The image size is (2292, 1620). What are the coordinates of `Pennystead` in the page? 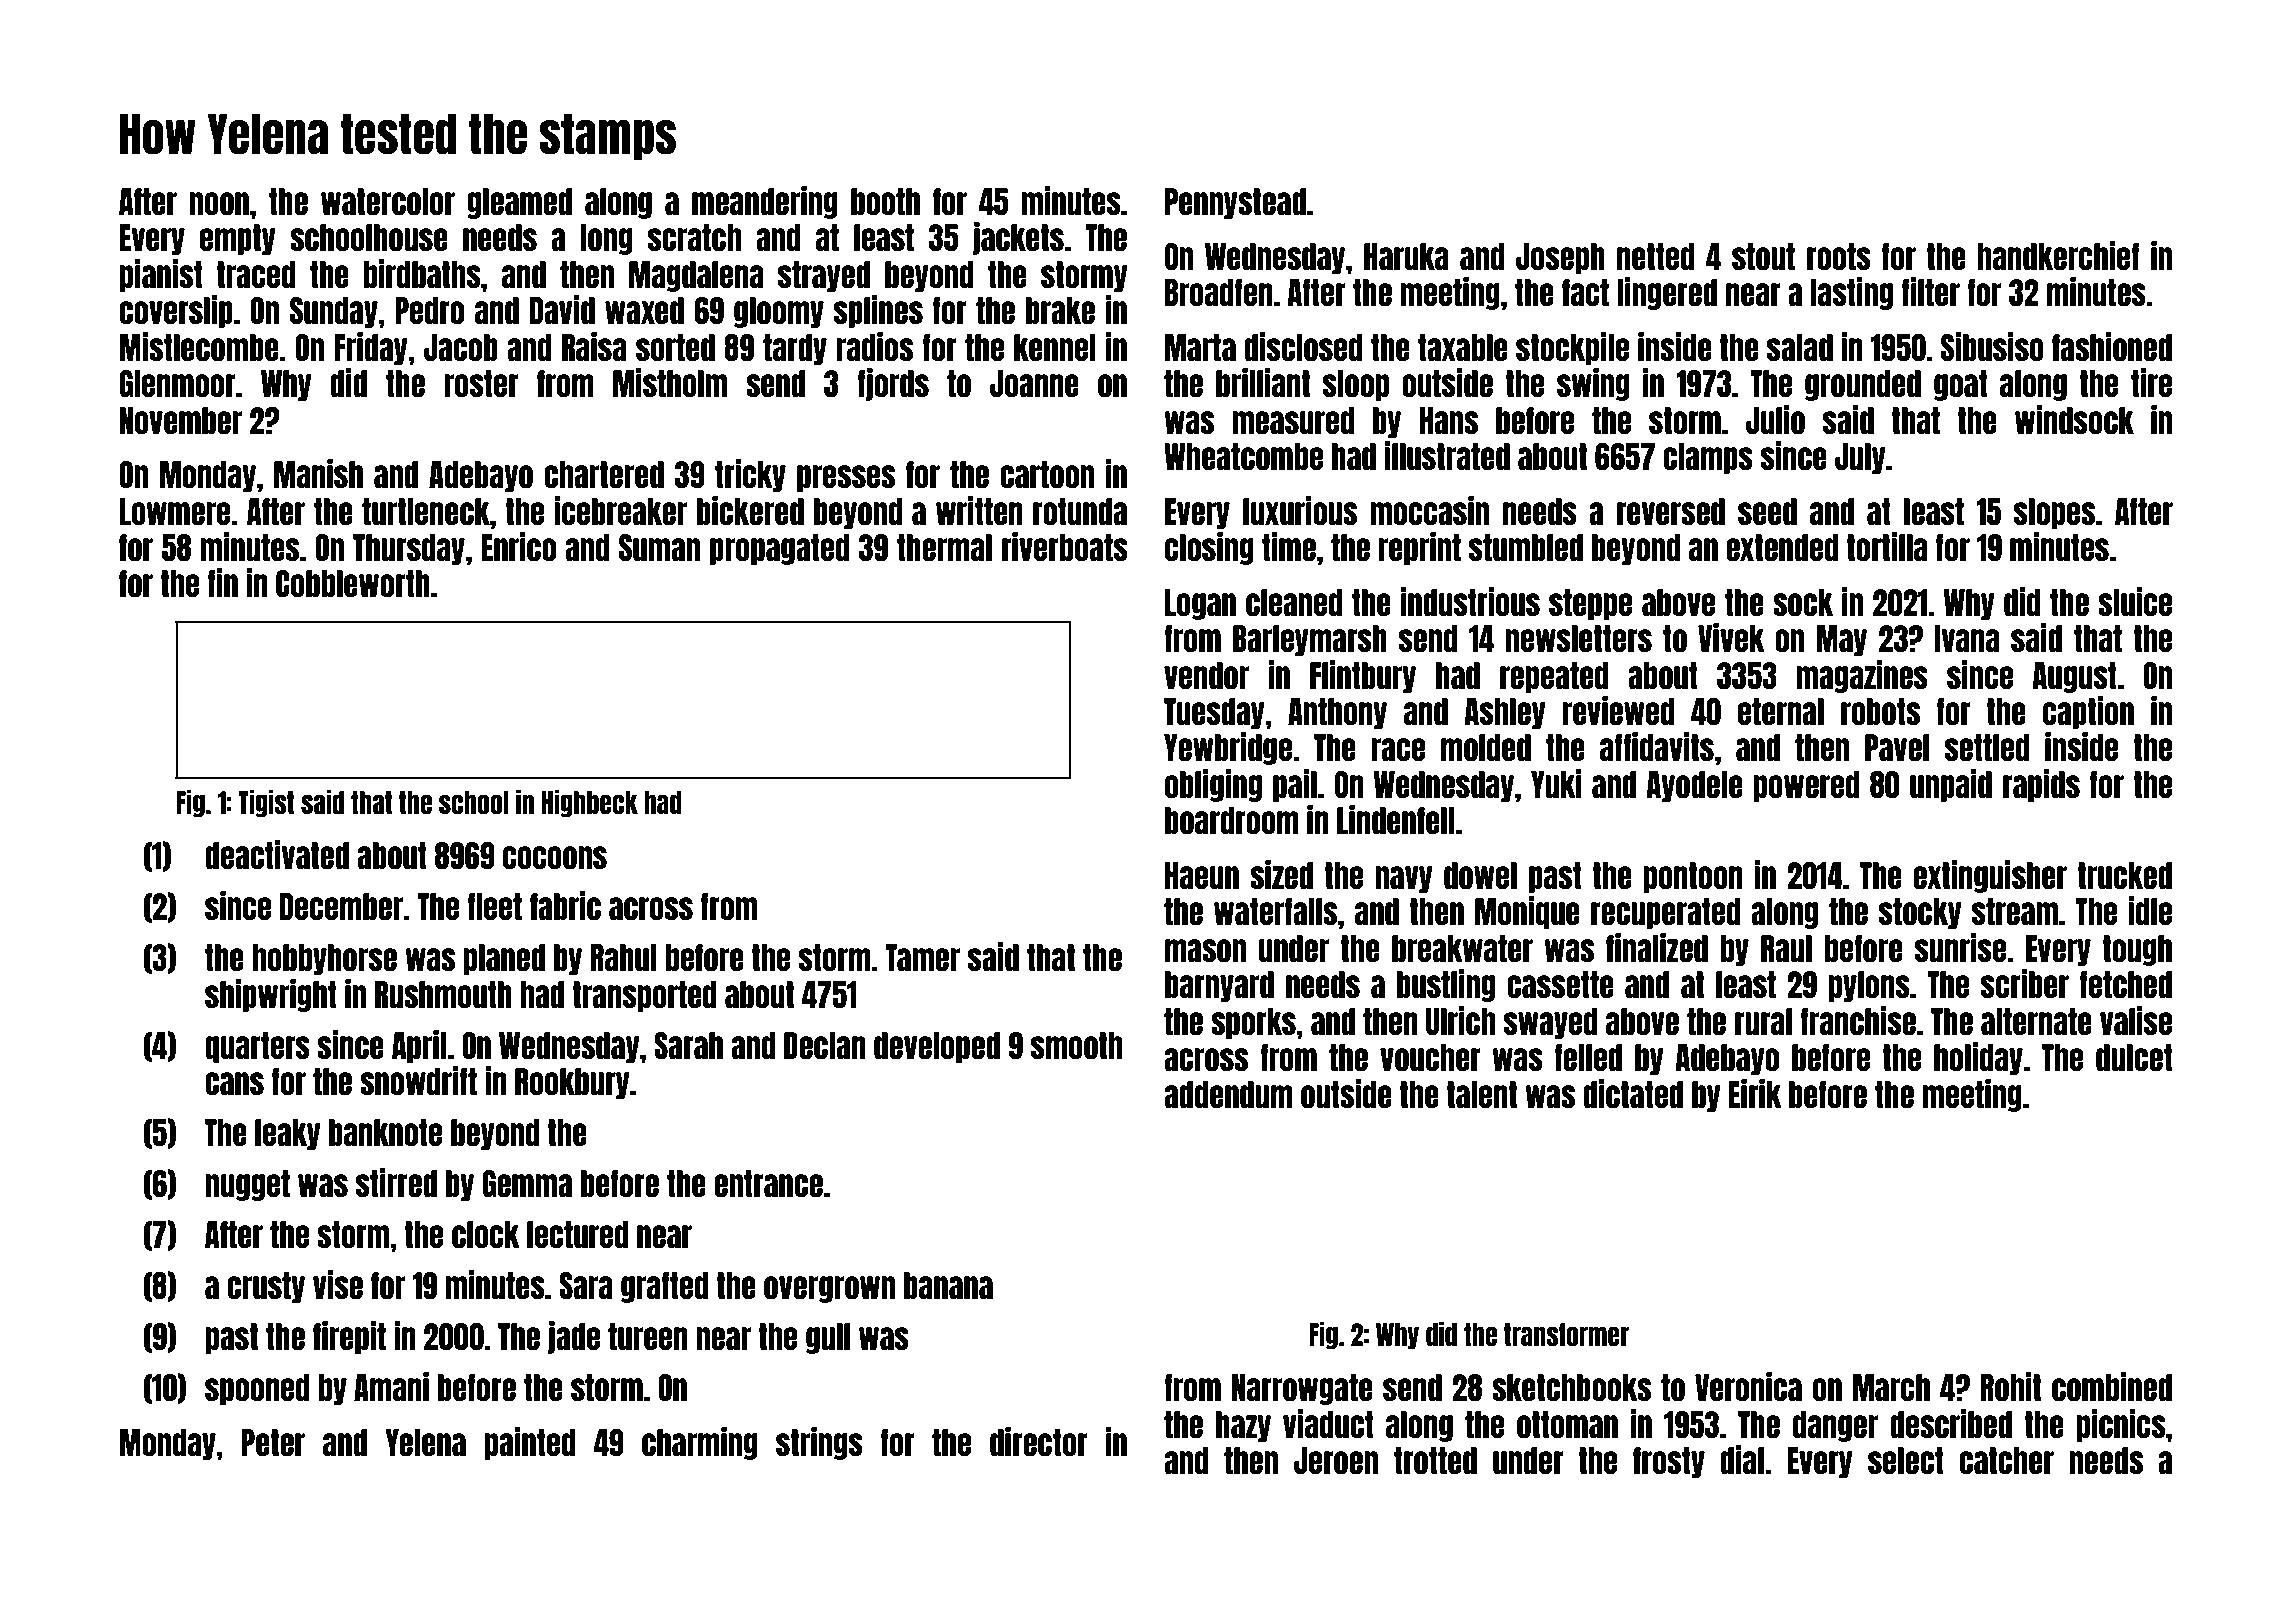 It's located at (1235, 203).
